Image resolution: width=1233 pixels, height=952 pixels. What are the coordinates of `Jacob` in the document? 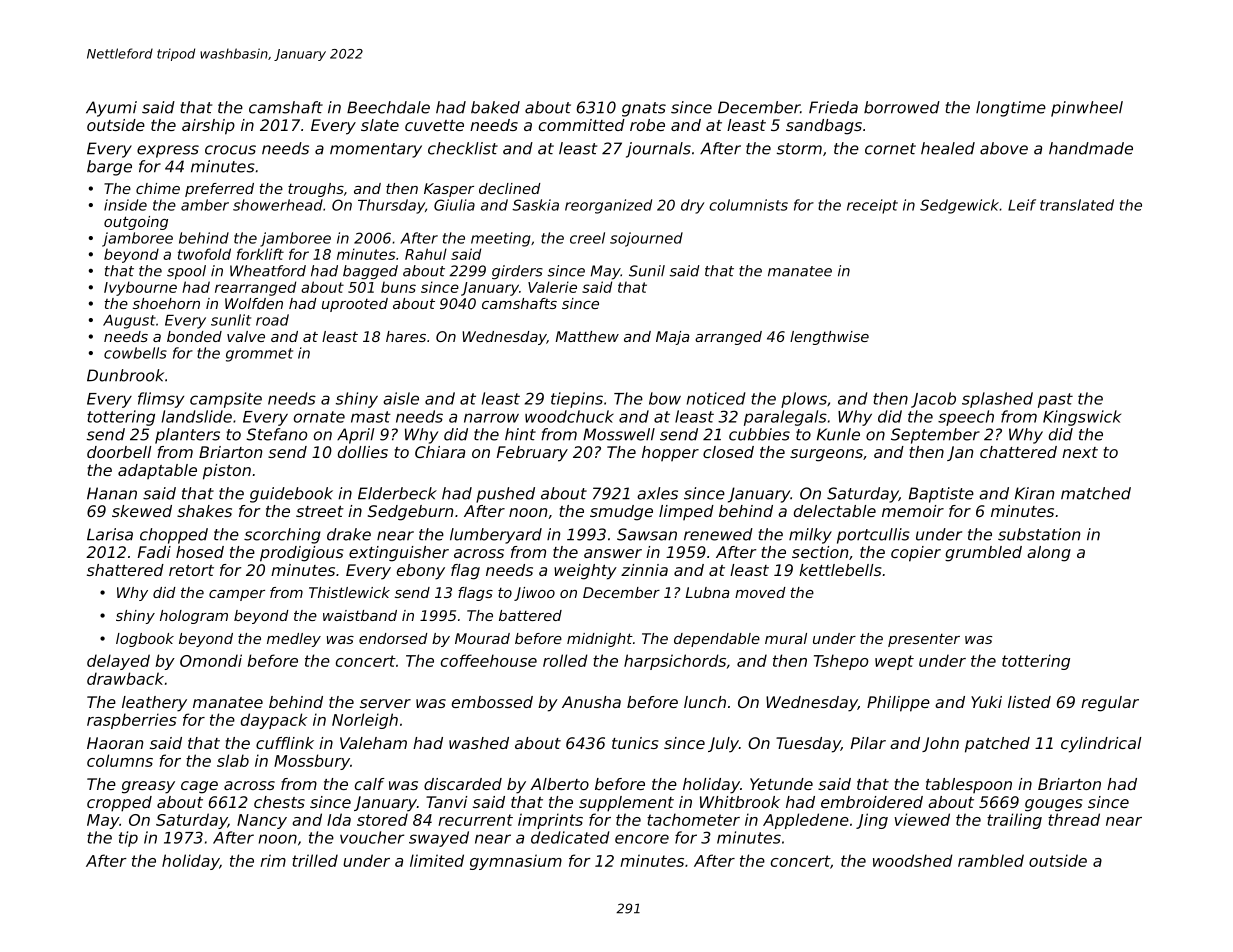 It's located at (933, 400).
